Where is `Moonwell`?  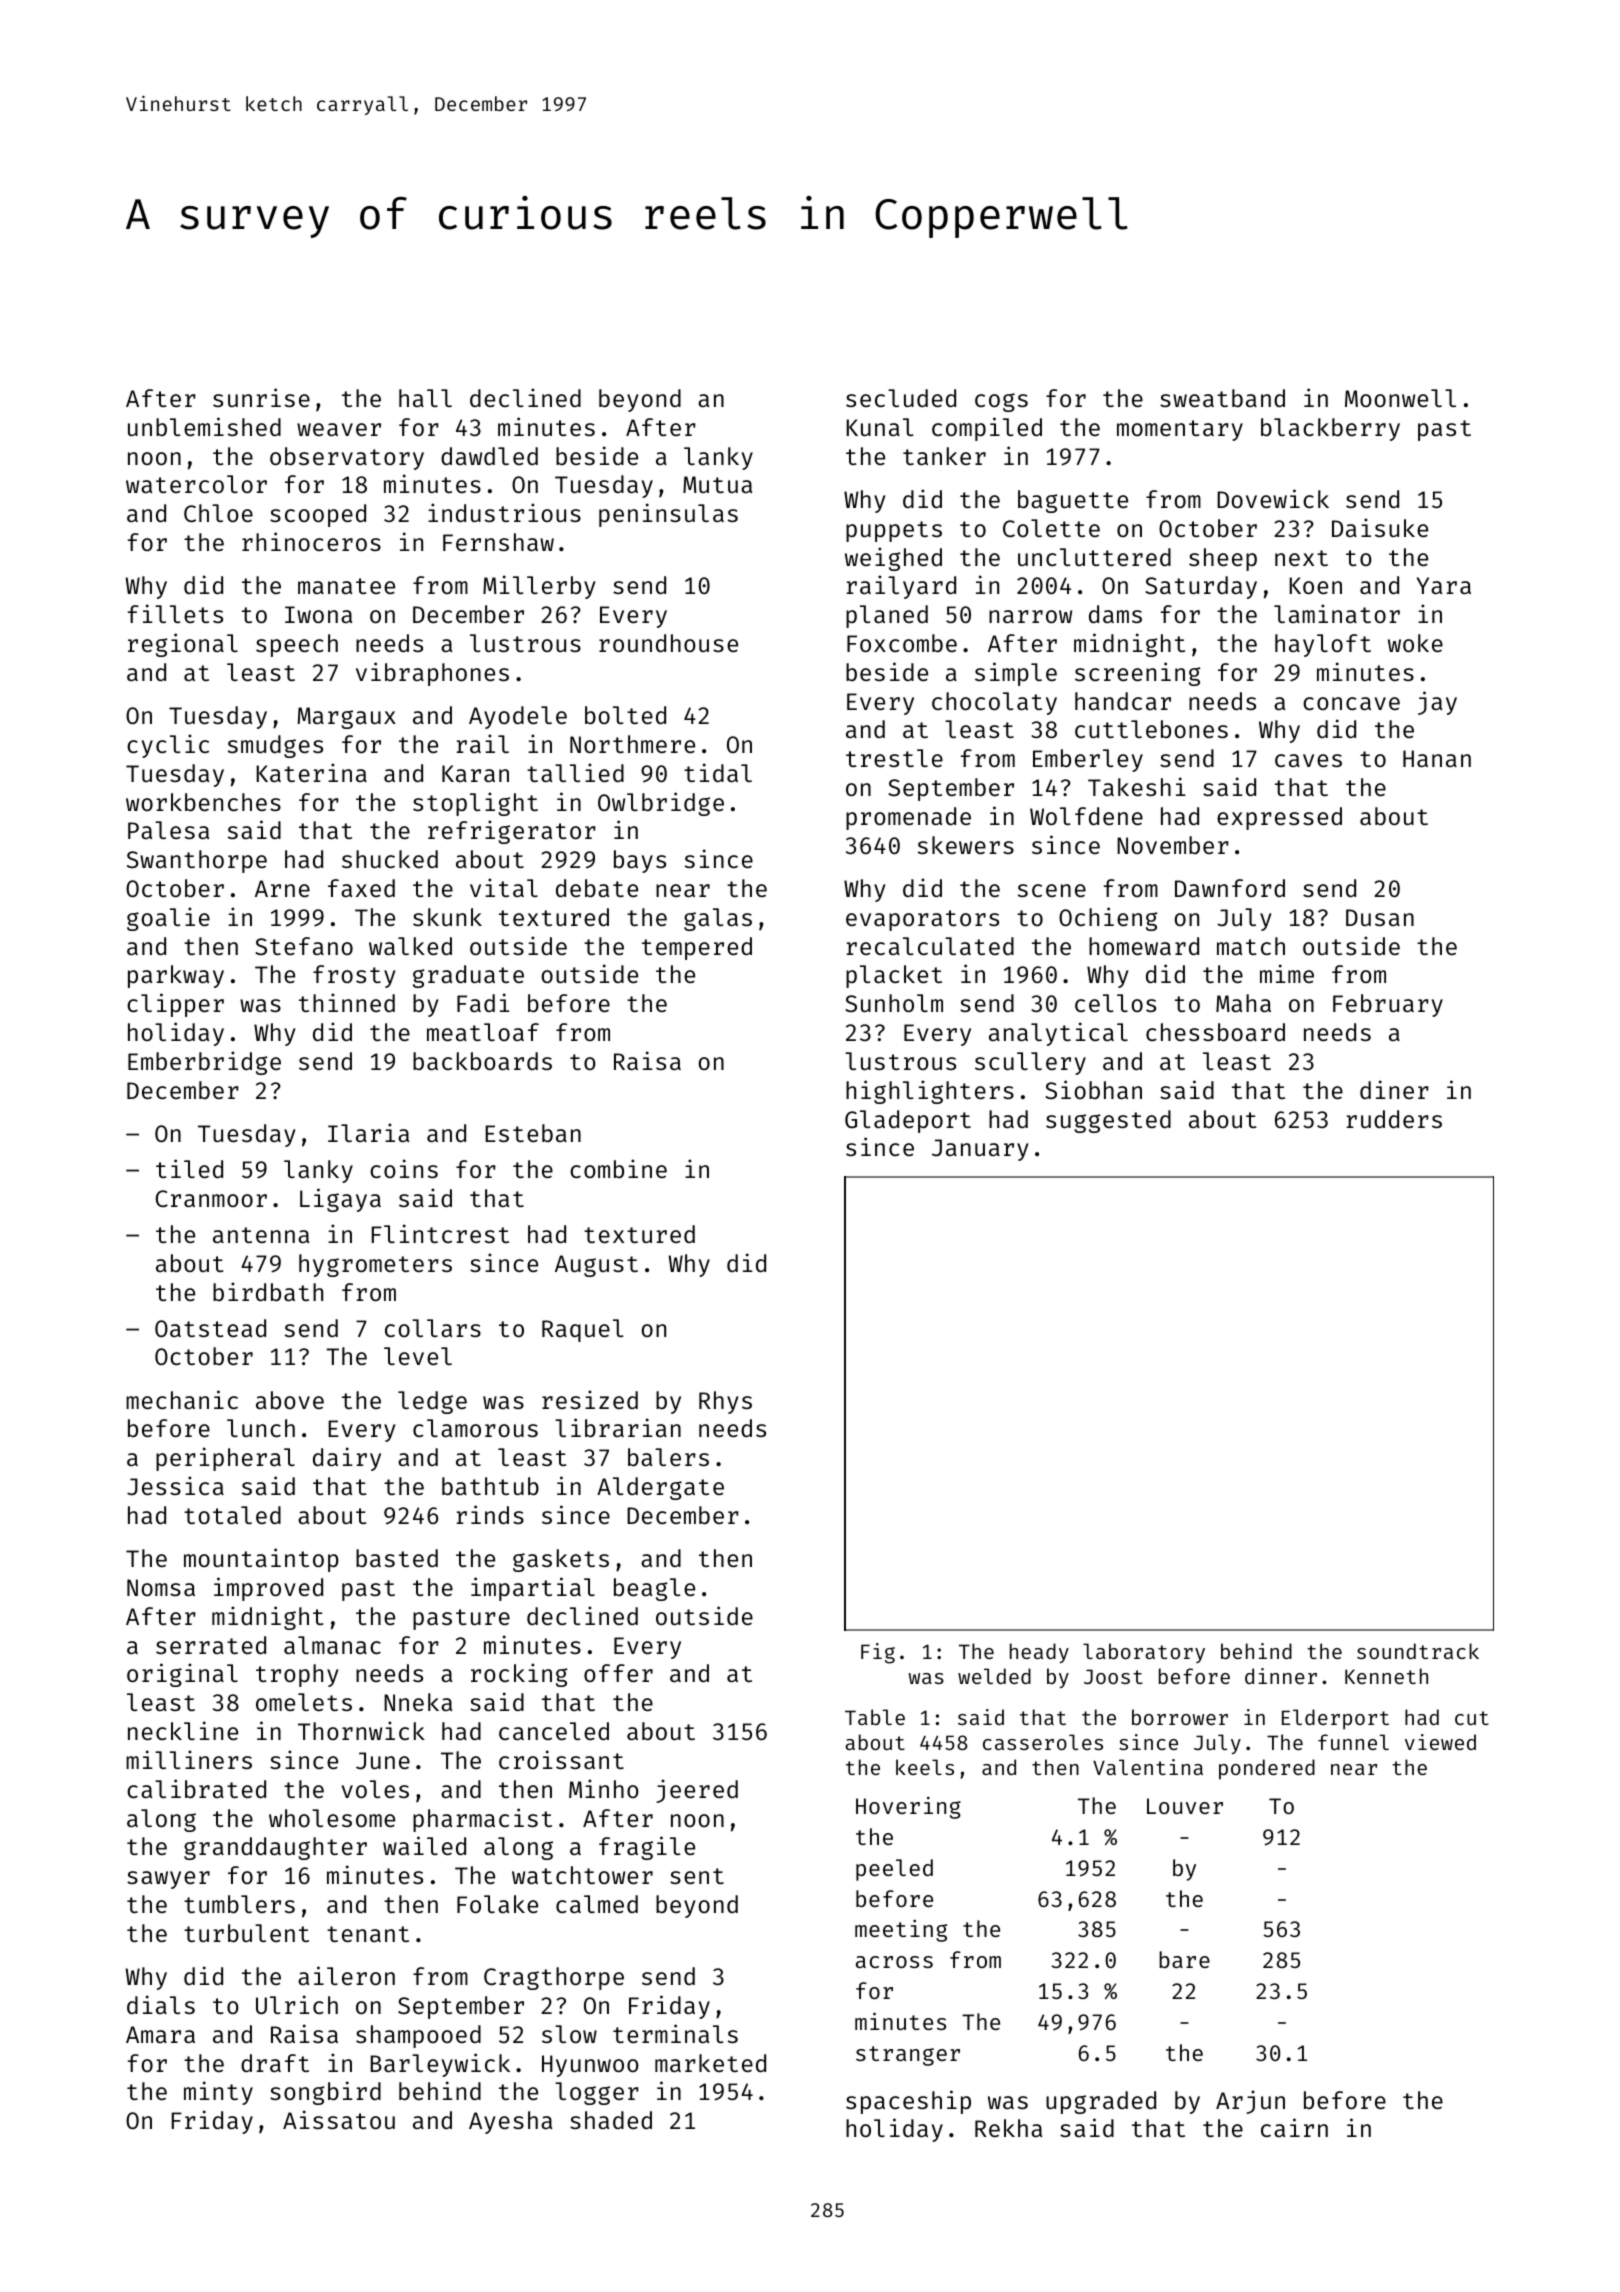 Moonwell is located at coordinates (1400, 398).
